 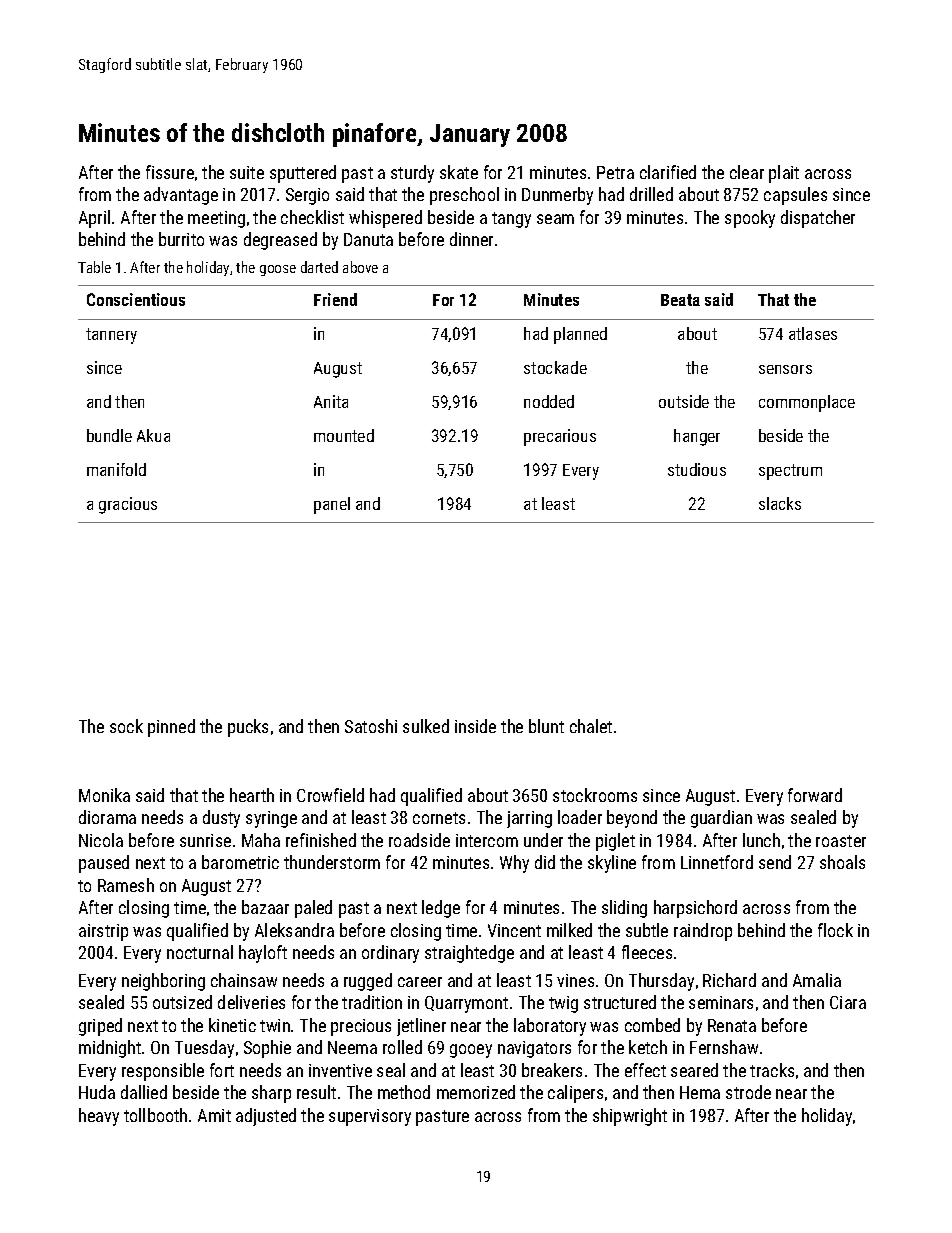 What do you see at coordinates (815, 795) in the screenshot?
I see `forward` at bounding box center [815, 795].
